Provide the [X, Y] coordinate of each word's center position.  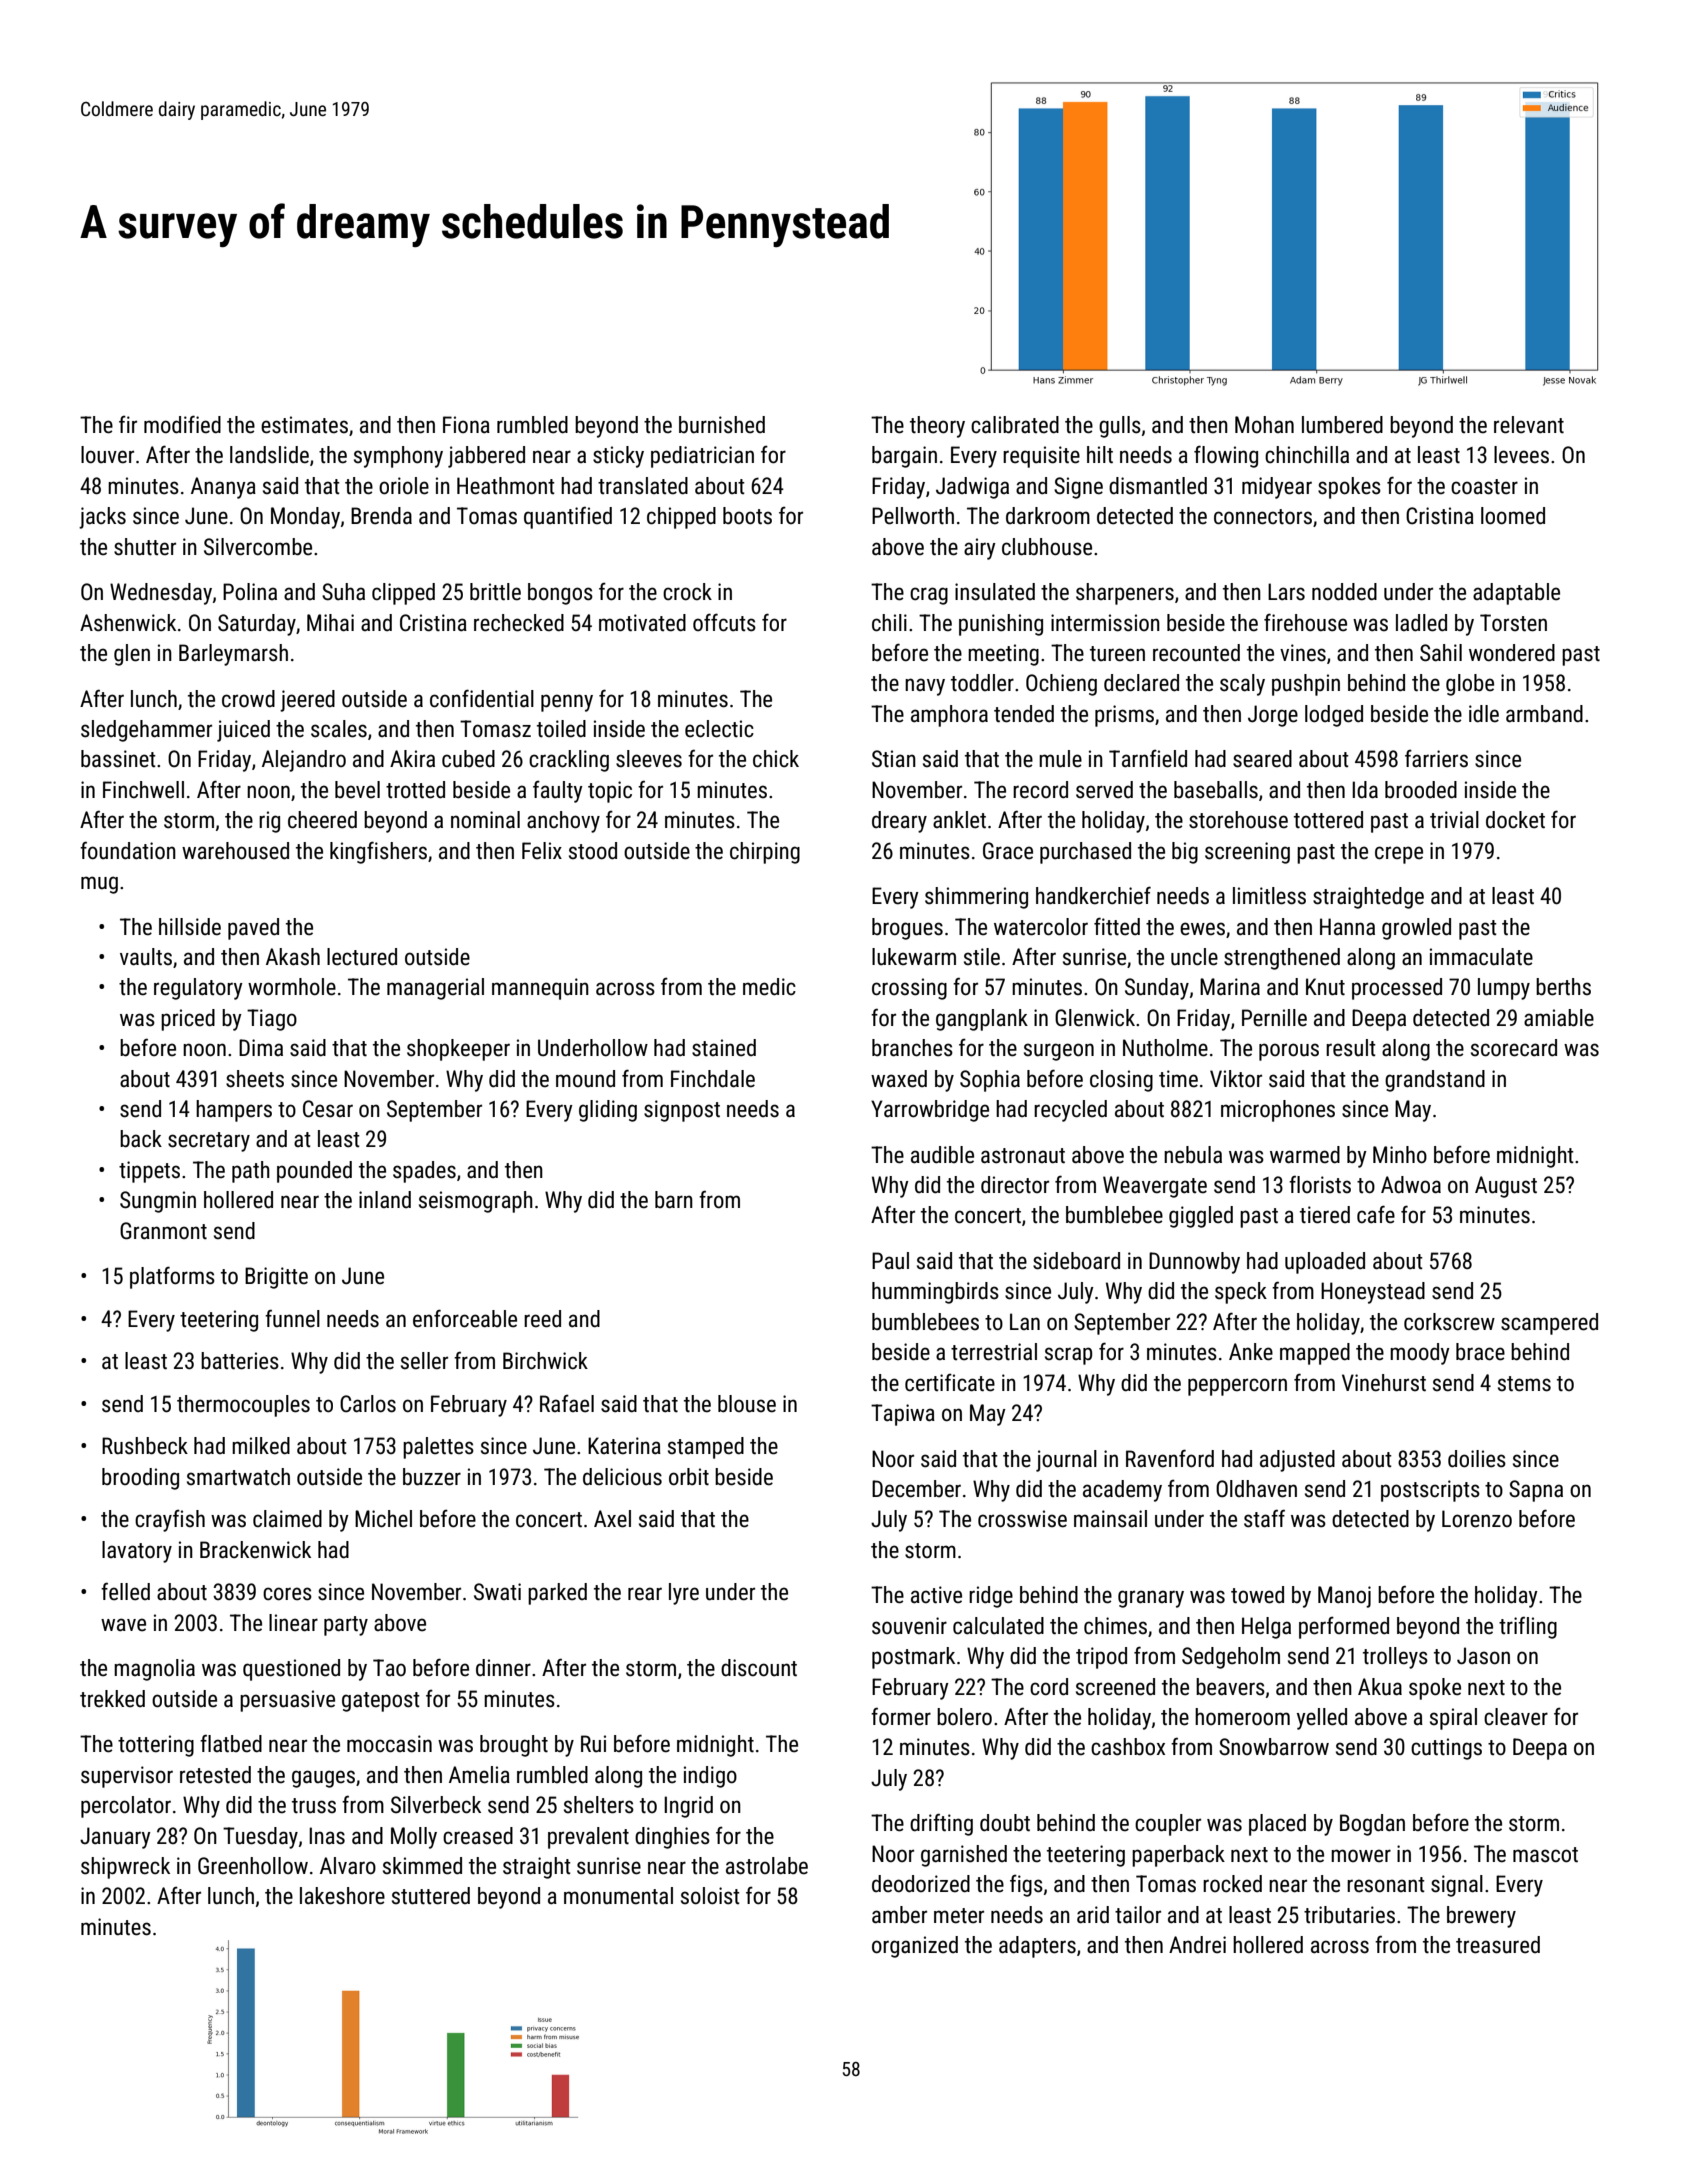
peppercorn [1237, 1387]
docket [1515, 820]
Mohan [1264, 425]
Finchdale [713, 1079]
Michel [383, 1519]
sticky [618, 457]
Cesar [328, 1109]
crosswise [1022, 1519]
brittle [495, 592]
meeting [1003, 655]
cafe [1376, 1214]
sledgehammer [146, 731]
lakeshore [342, 1896]
